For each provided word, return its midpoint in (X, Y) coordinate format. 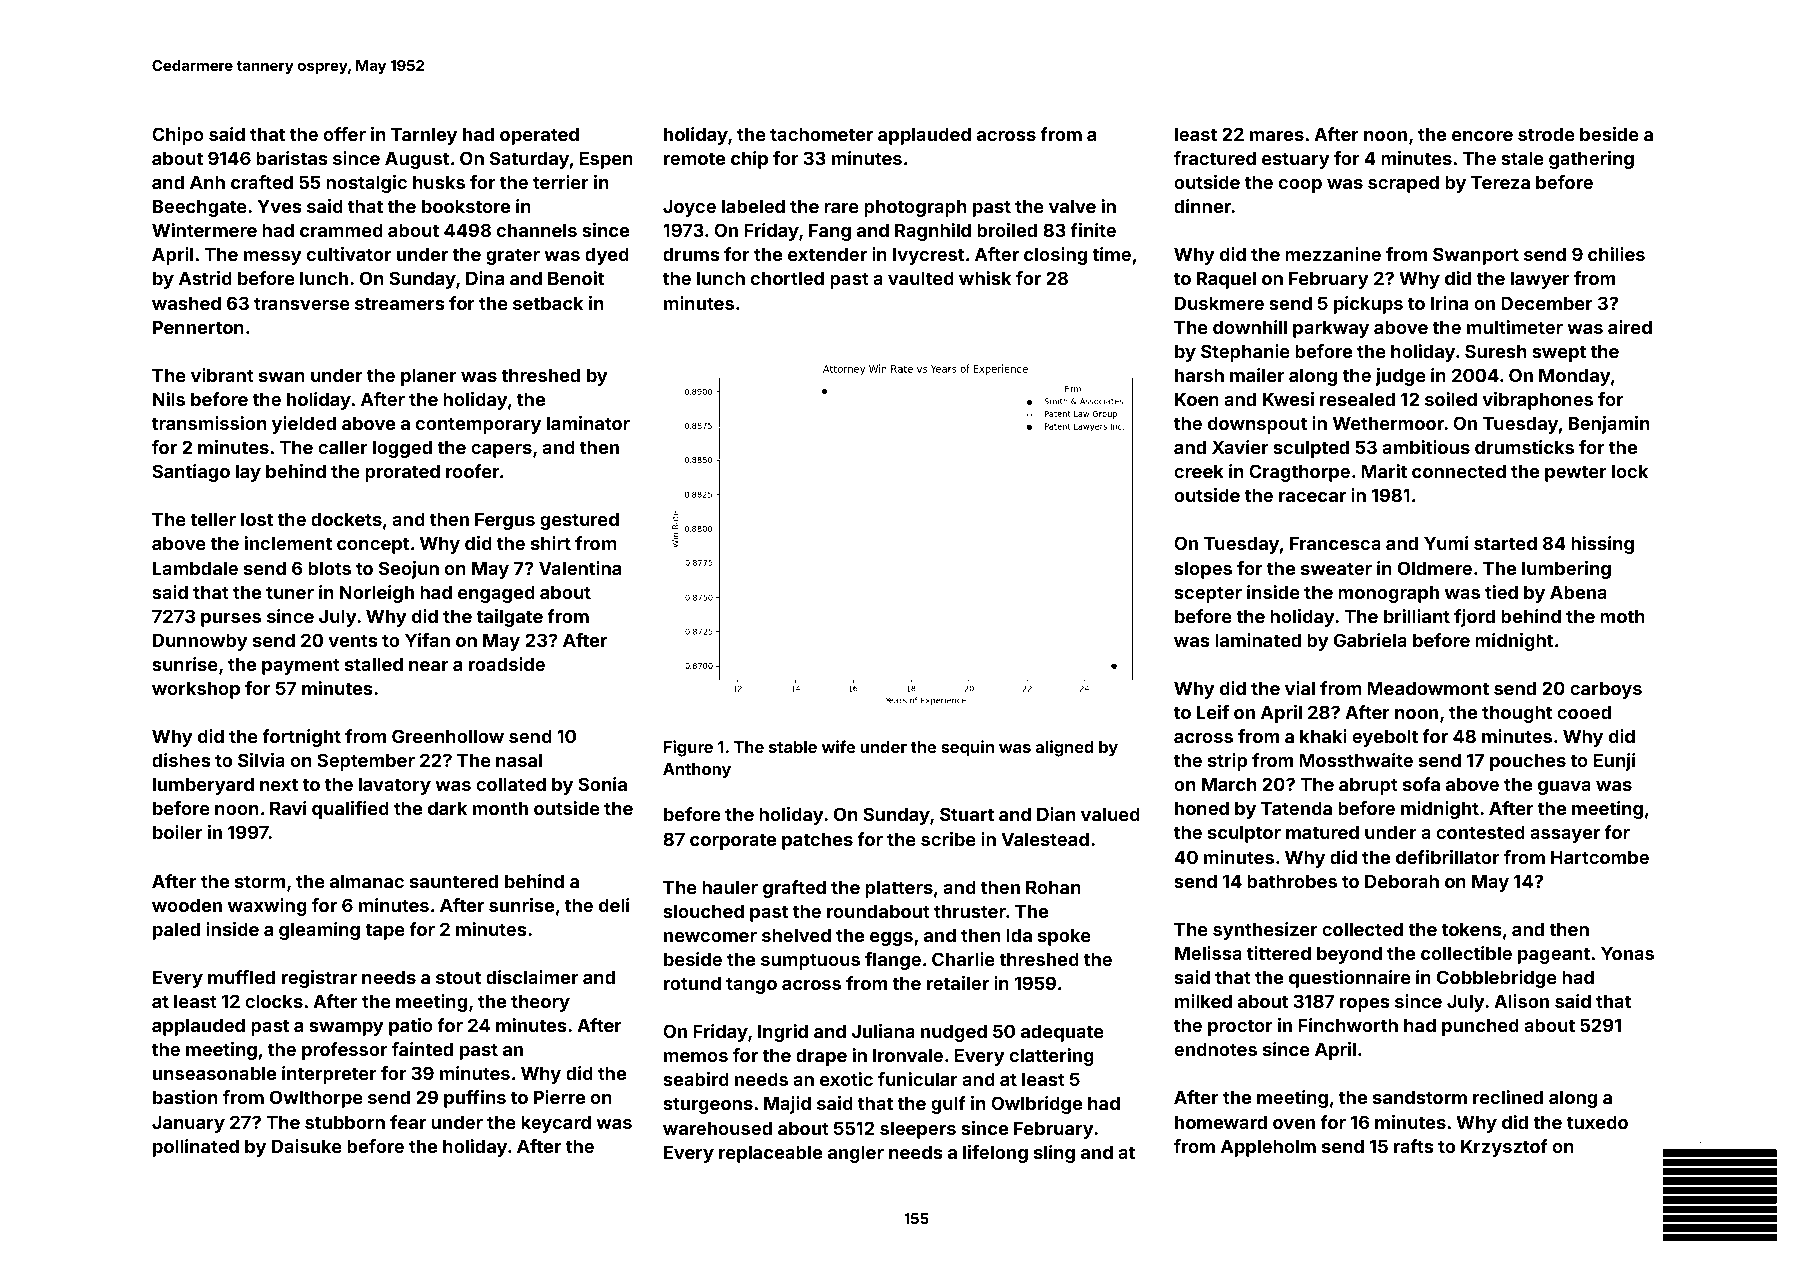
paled (176, 931)
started (1505, 543)
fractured (1215, 158)
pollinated (196, 1148)
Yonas (1627, 953)
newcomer (710, 937)
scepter (1208, 594)
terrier (561, 182)
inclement (288, 543)
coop (1300, 186)
